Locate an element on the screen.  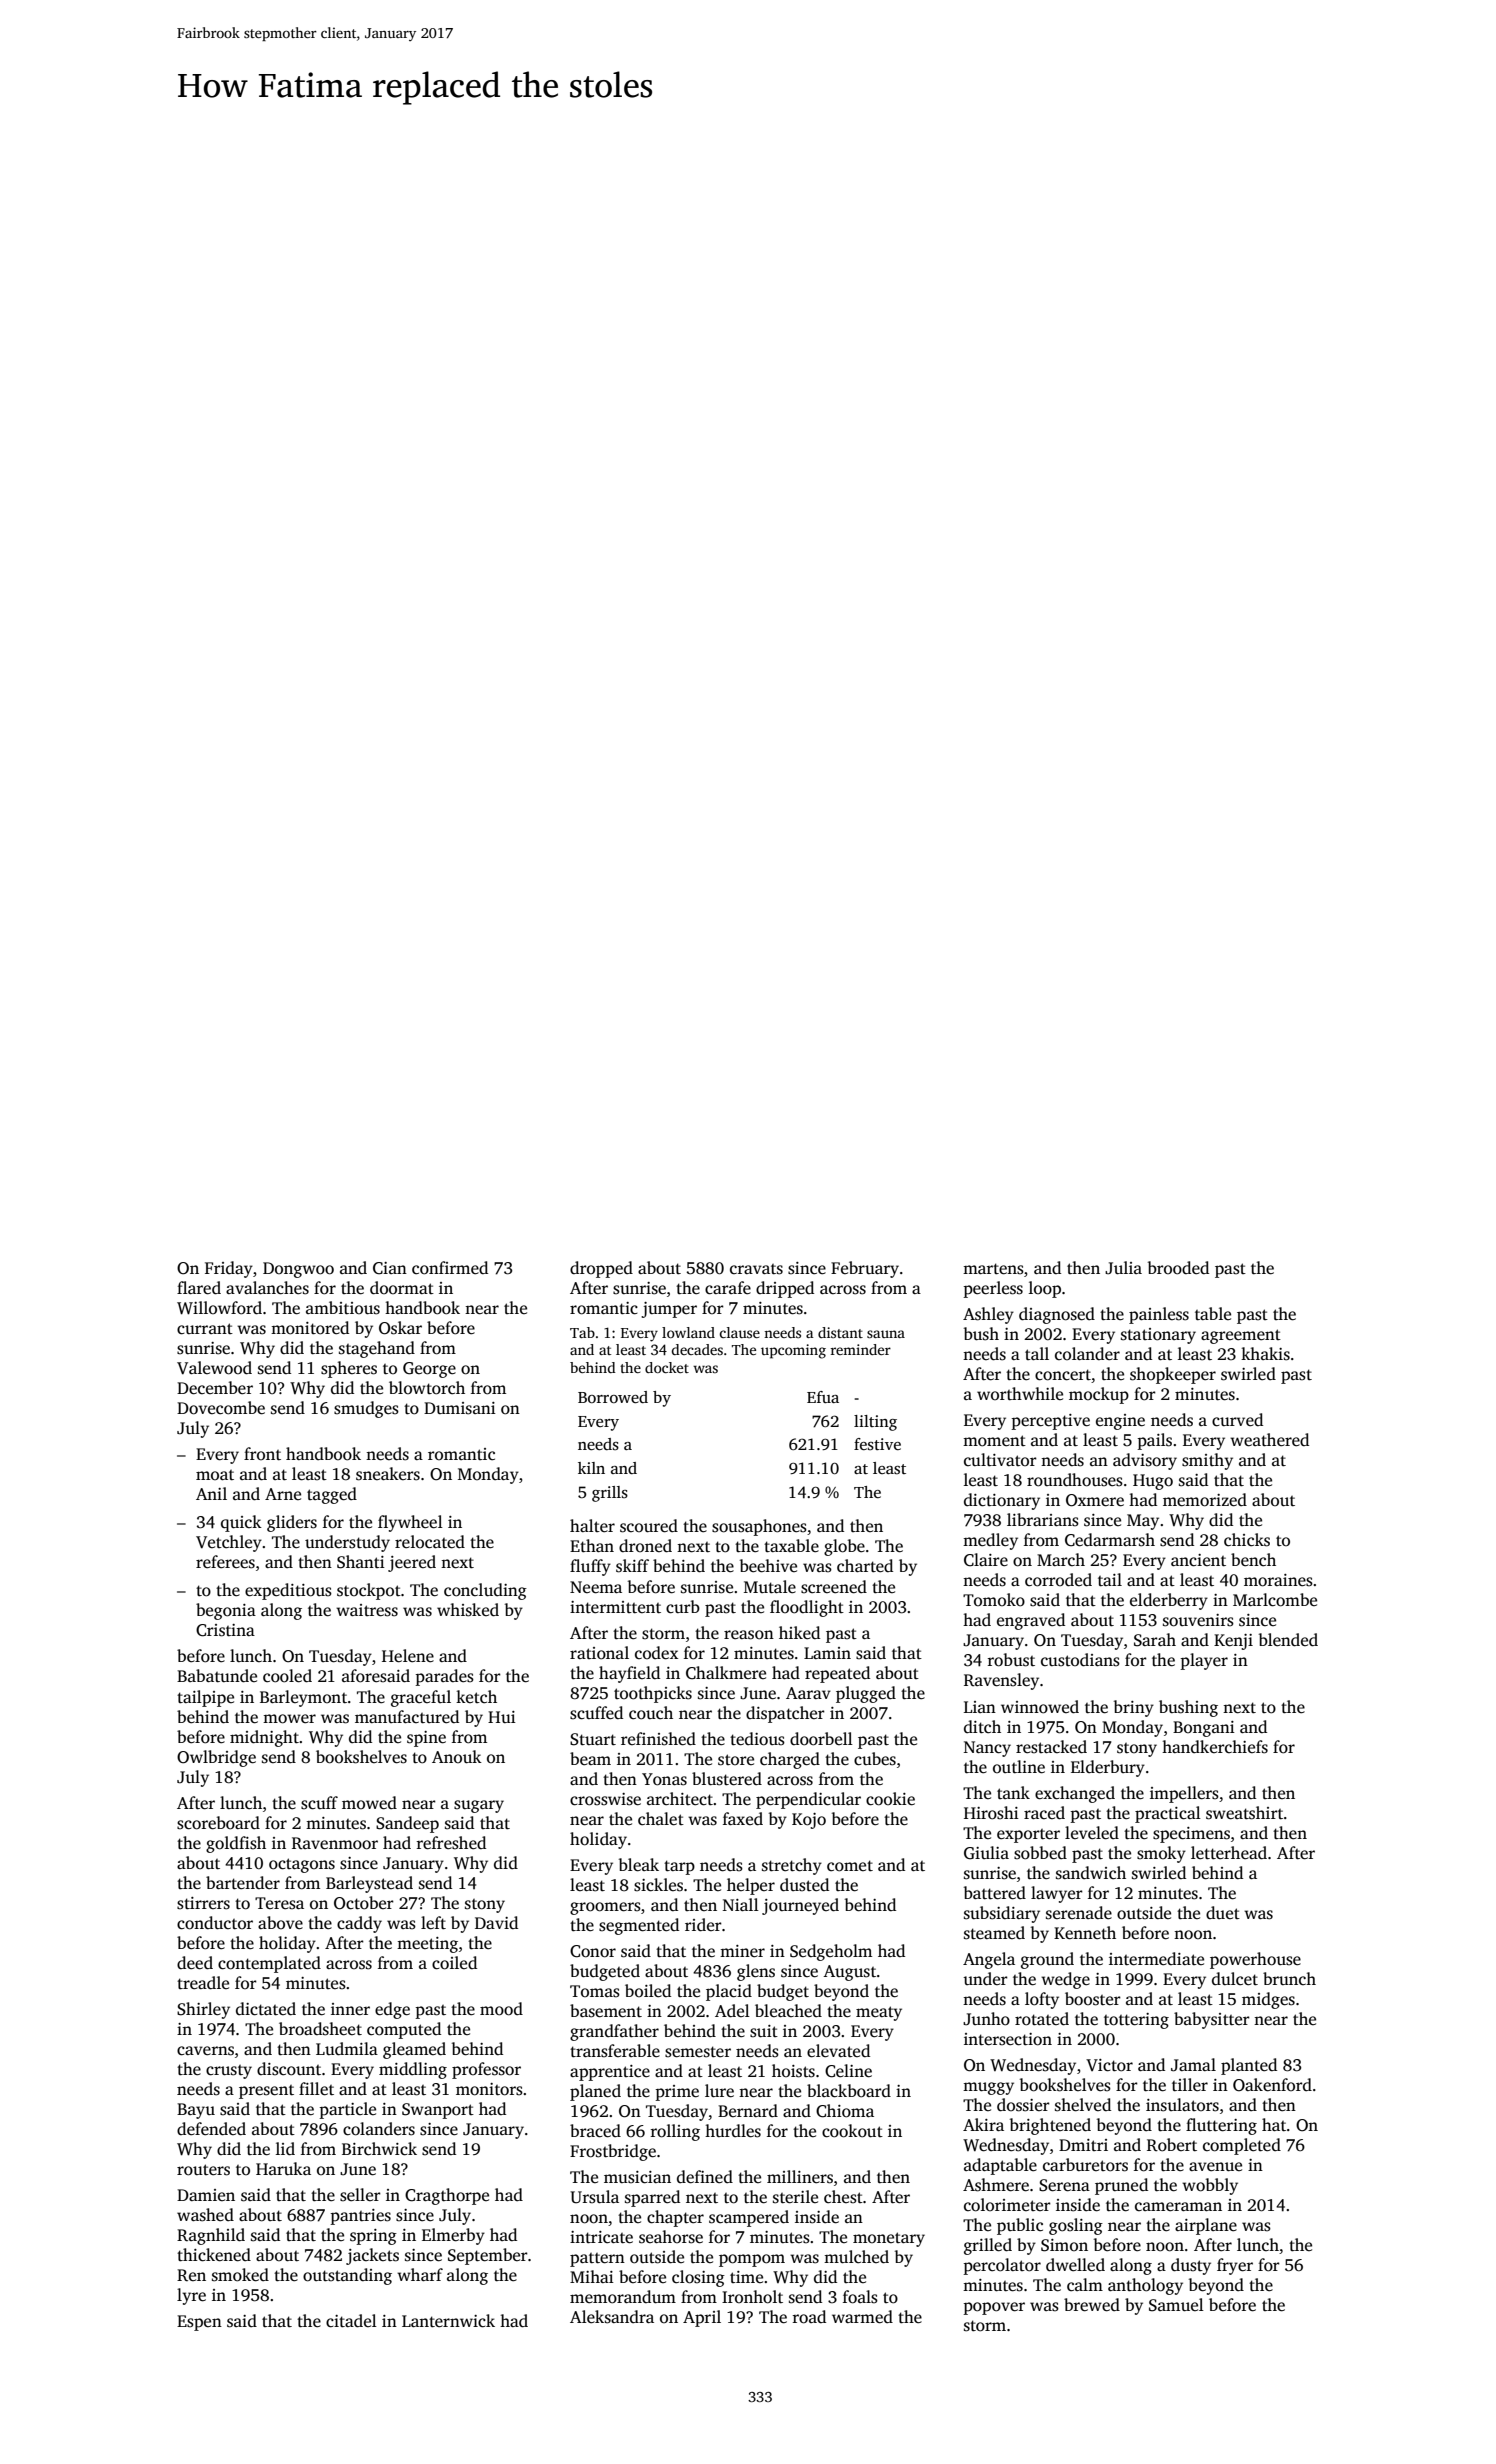
glens is located at coordinates (756, 1972).
